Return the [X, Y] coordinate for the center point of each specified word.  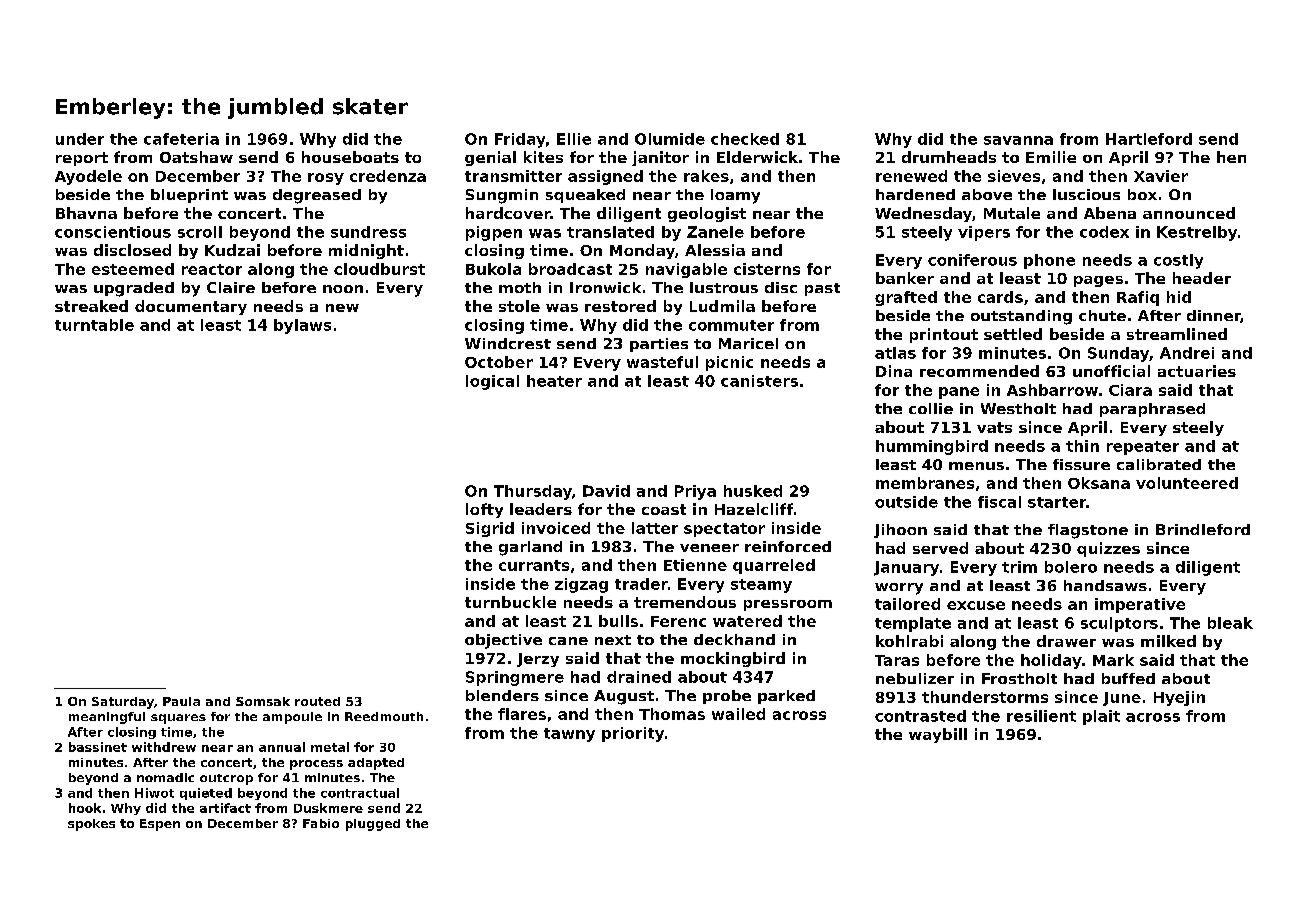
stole [519, 306]
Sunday [1118, 354]
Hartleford [1149, 139]
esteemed [133, 269]
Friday [520, 140]
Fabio [321, 823]
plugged [373, 825]
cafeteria [181, 139]
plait [1101, 717]
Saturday [123, 703]
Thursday [533, 492]
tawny [569, 735]
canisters [759, 381]
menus [976, 466]
